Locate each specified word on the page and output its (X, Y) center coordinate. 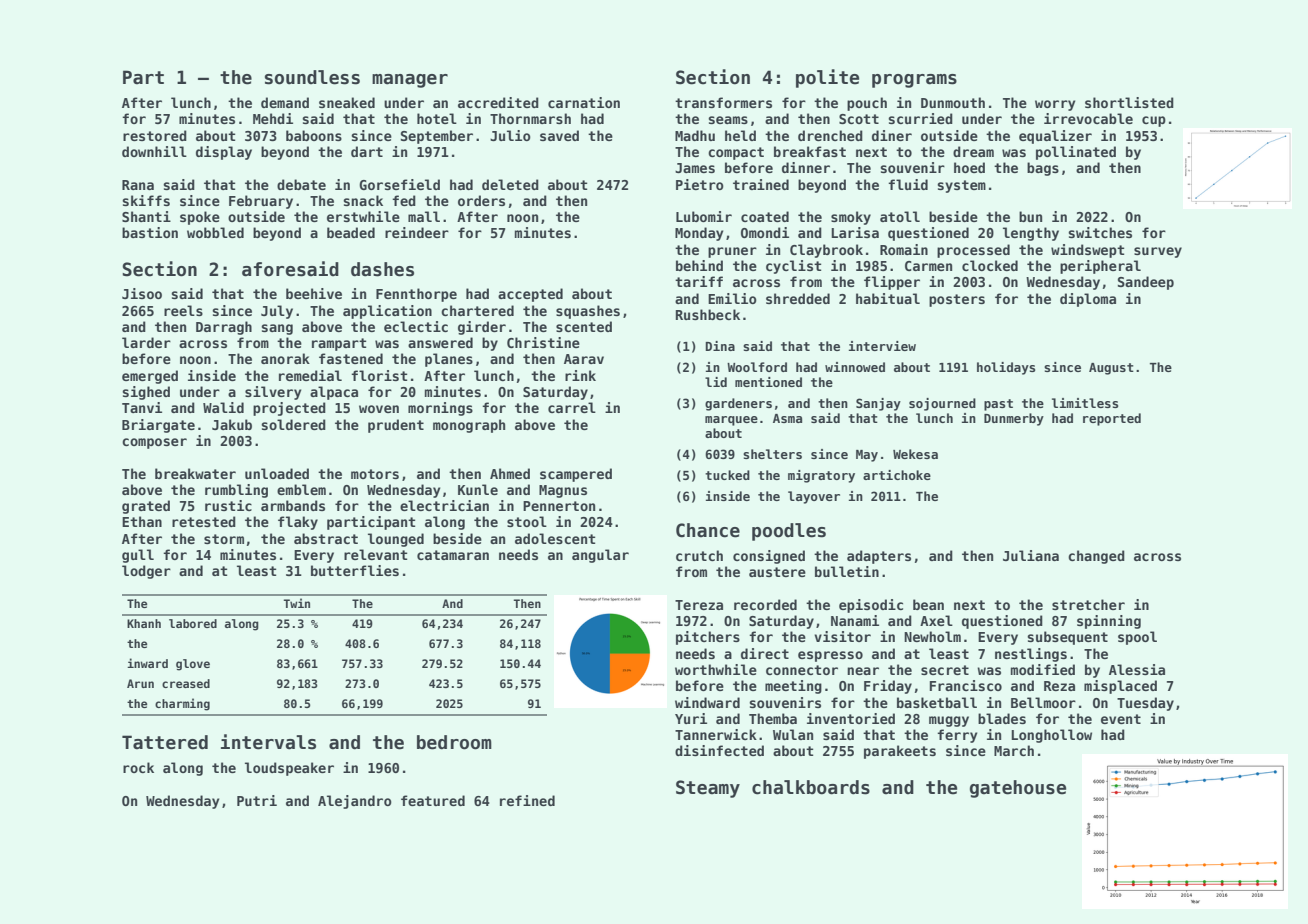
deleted (510, 184)
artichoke (897, 475)
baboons (314, 135)
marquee (731, 421)
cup (1154, 121)
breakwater (195, 473)
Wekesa (915, 454)
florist (379, 375)
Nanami (855, 620)
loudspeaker (289, 769)
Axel (936, 620)
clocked (990, 265)
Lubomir (704, 216)
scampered (576, 475)
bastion (150, 232)
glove (193, 665)
